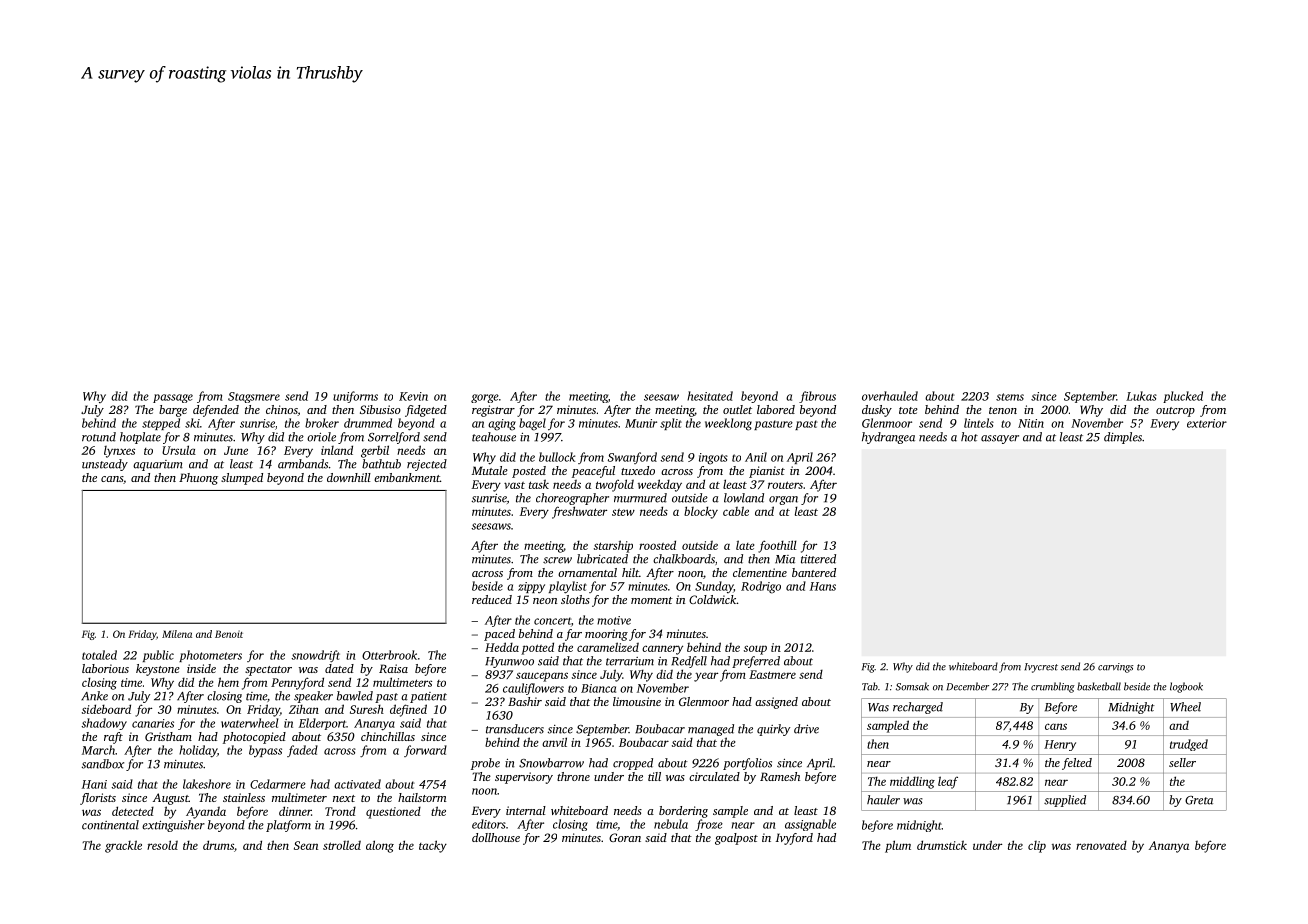  What do you see at coordinates (1041, 668) in the image?
I see `Ivycrest` at bounding box center [1041, 668].
